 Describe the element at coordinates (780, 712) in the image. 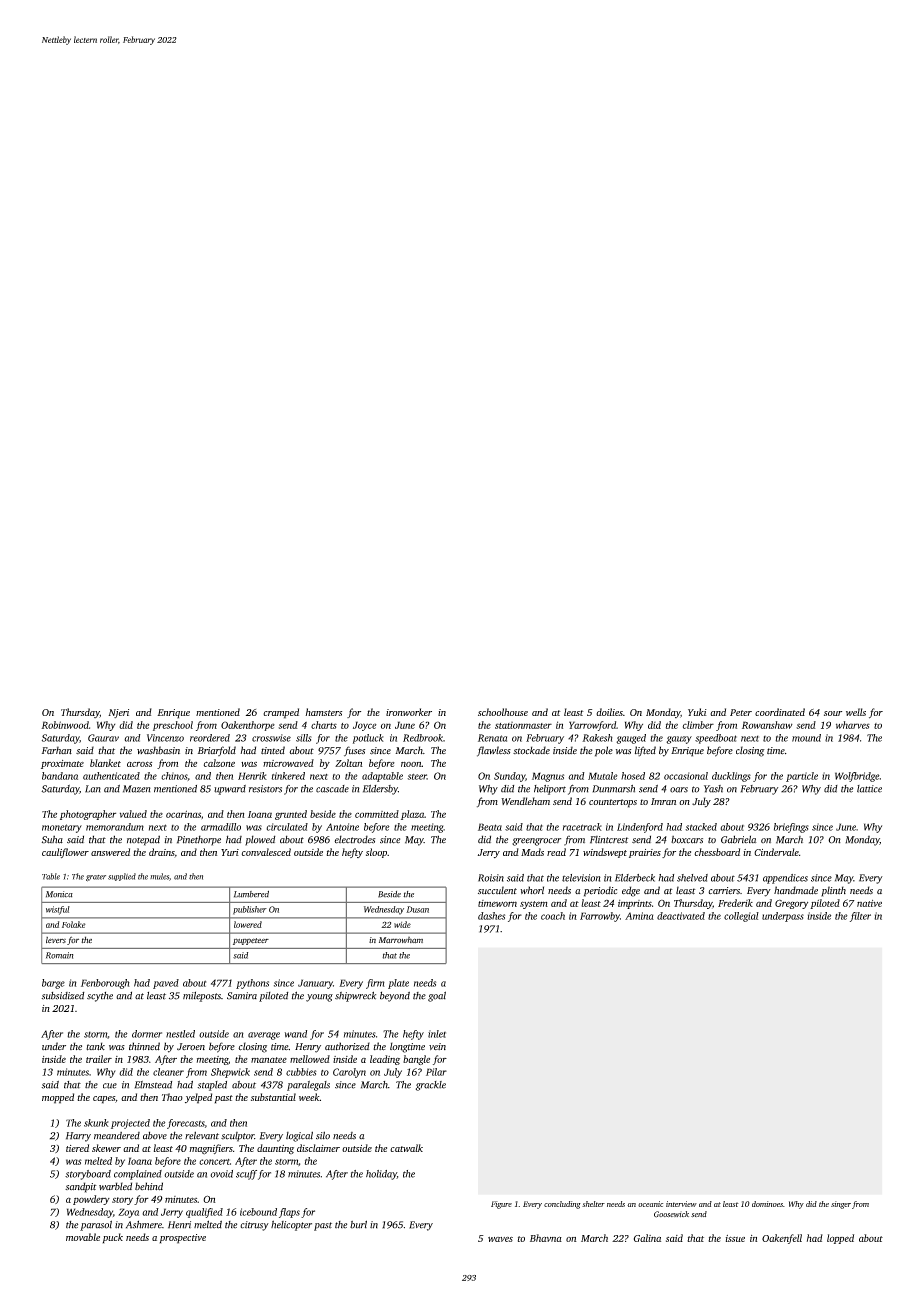

I see `coordinated` at that location.
